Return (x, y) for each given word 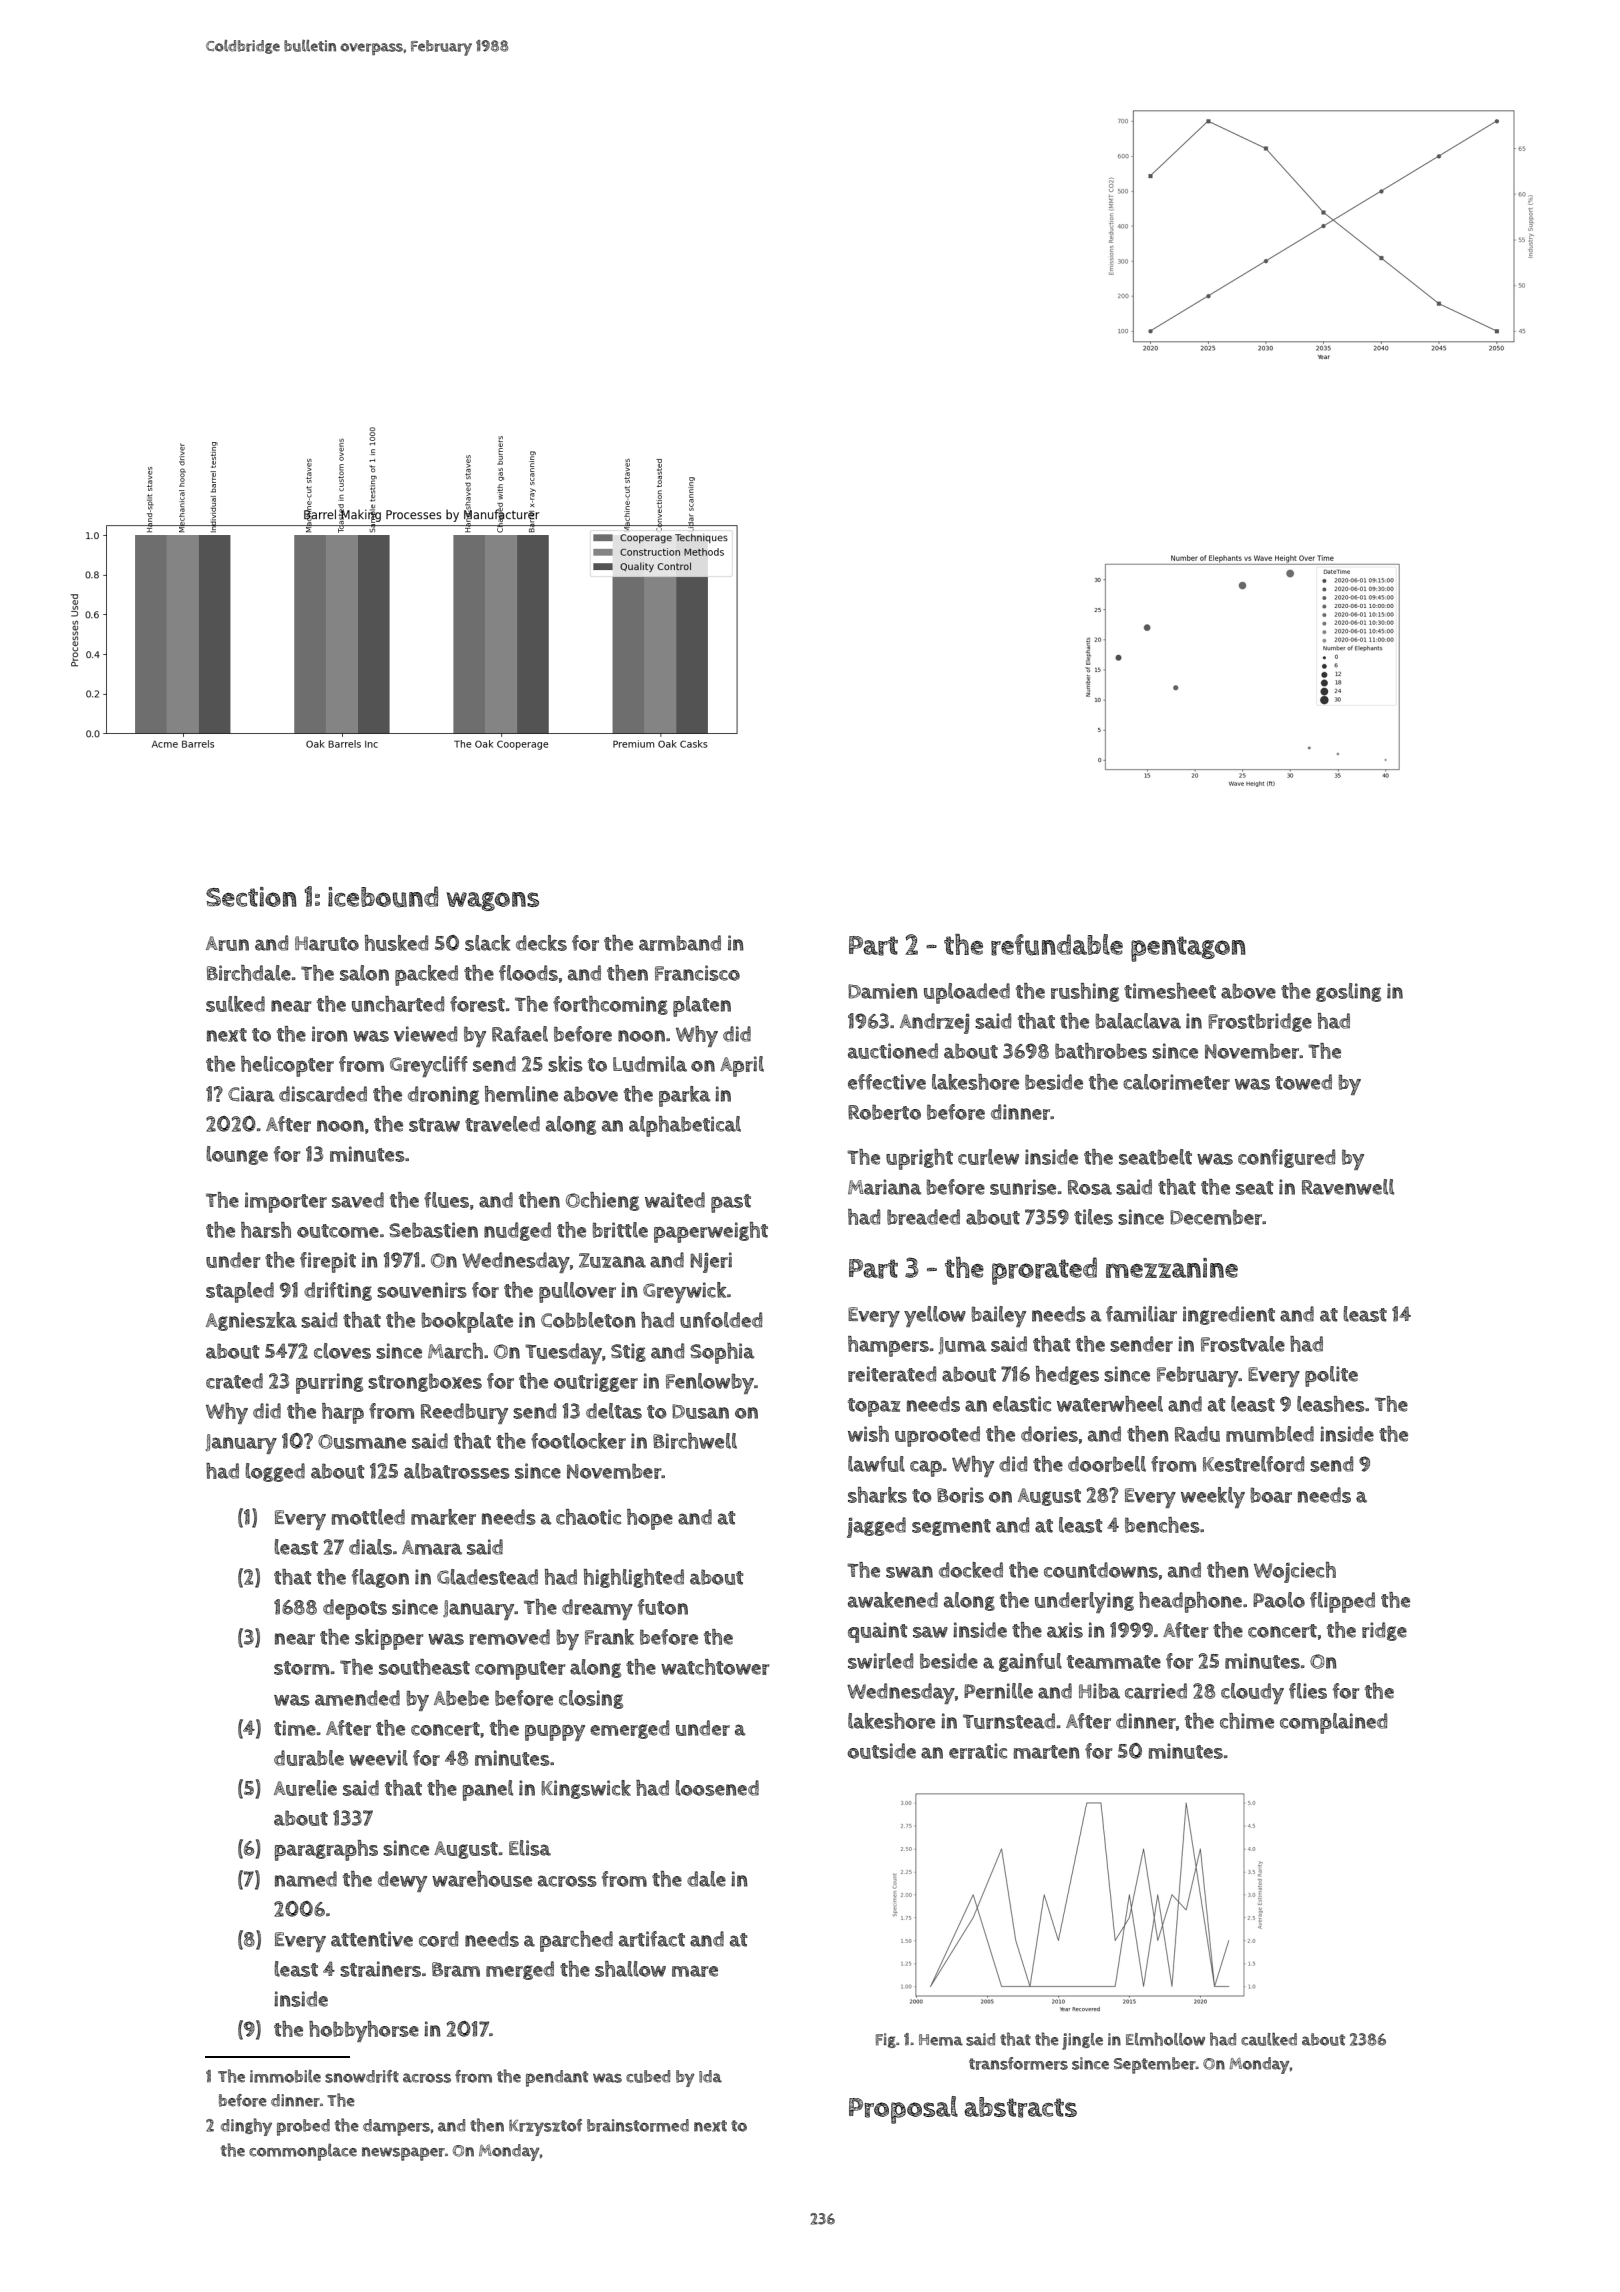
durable (309, 1758)
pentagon (1188, 949)
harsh (266, 1230)
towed (1303, 1082)
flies (1308, 1691)
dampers (396, 2127)
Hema (941, 2040)
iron (330, 1034)
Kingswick (586, 1789)
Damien (883, 991)
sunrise (1023, 1187)
